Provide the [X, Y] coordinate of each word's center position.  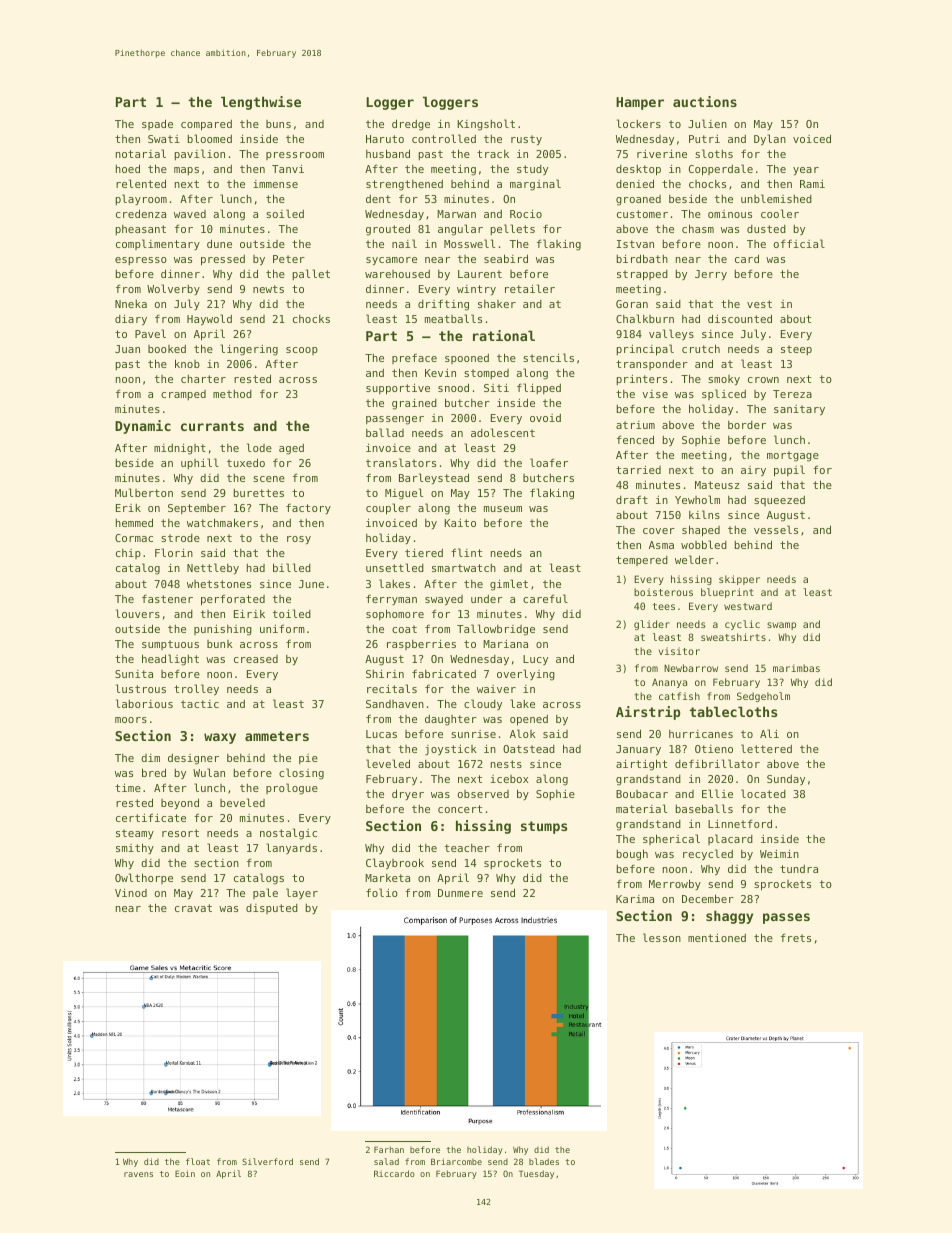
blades [544, 1161]
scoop [302, 351]
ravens [138, 1174]
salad [386, 1161]
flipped [539, 388]
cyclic [742, 625]
